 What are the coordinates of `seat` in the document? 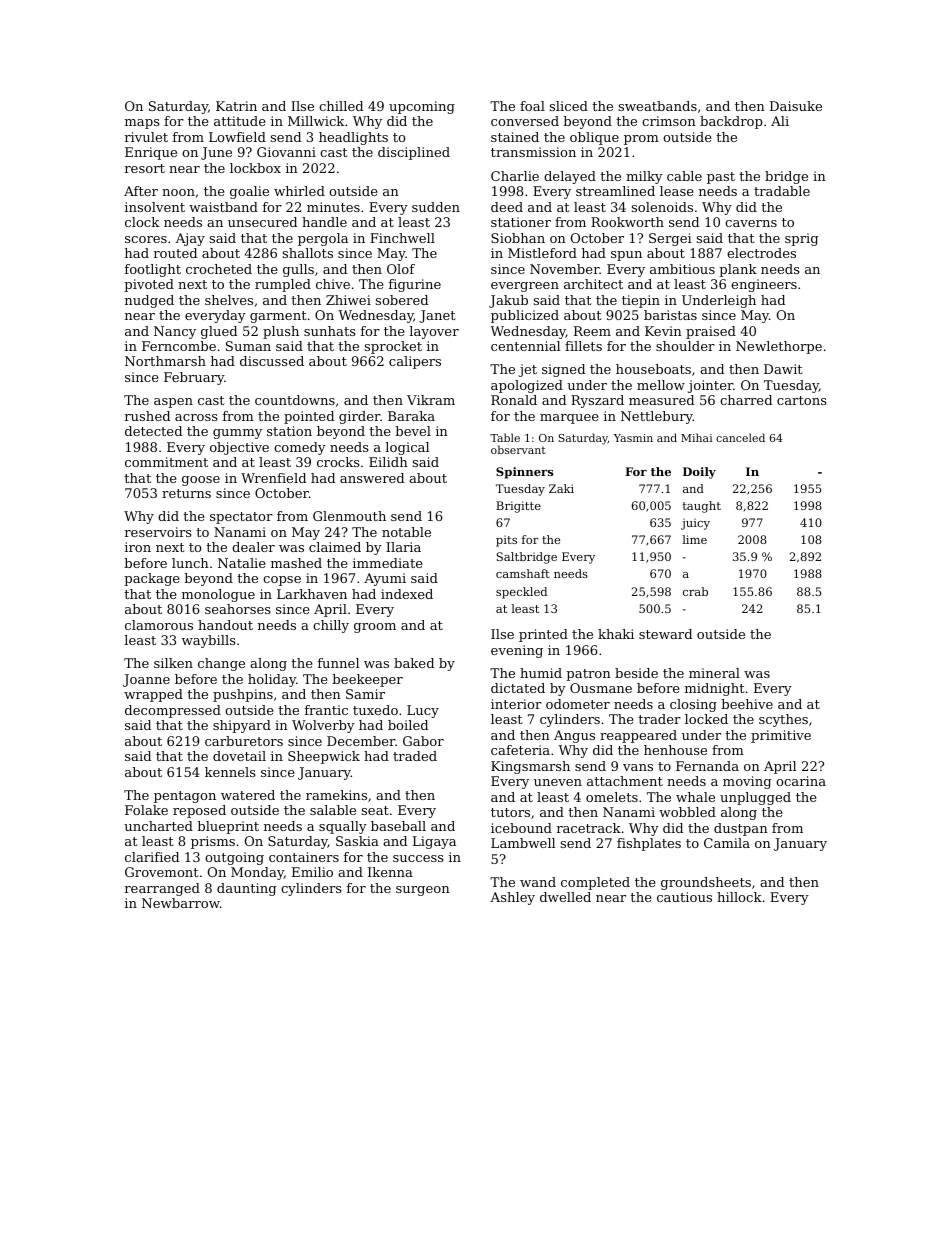 It's located at (375, 810).
